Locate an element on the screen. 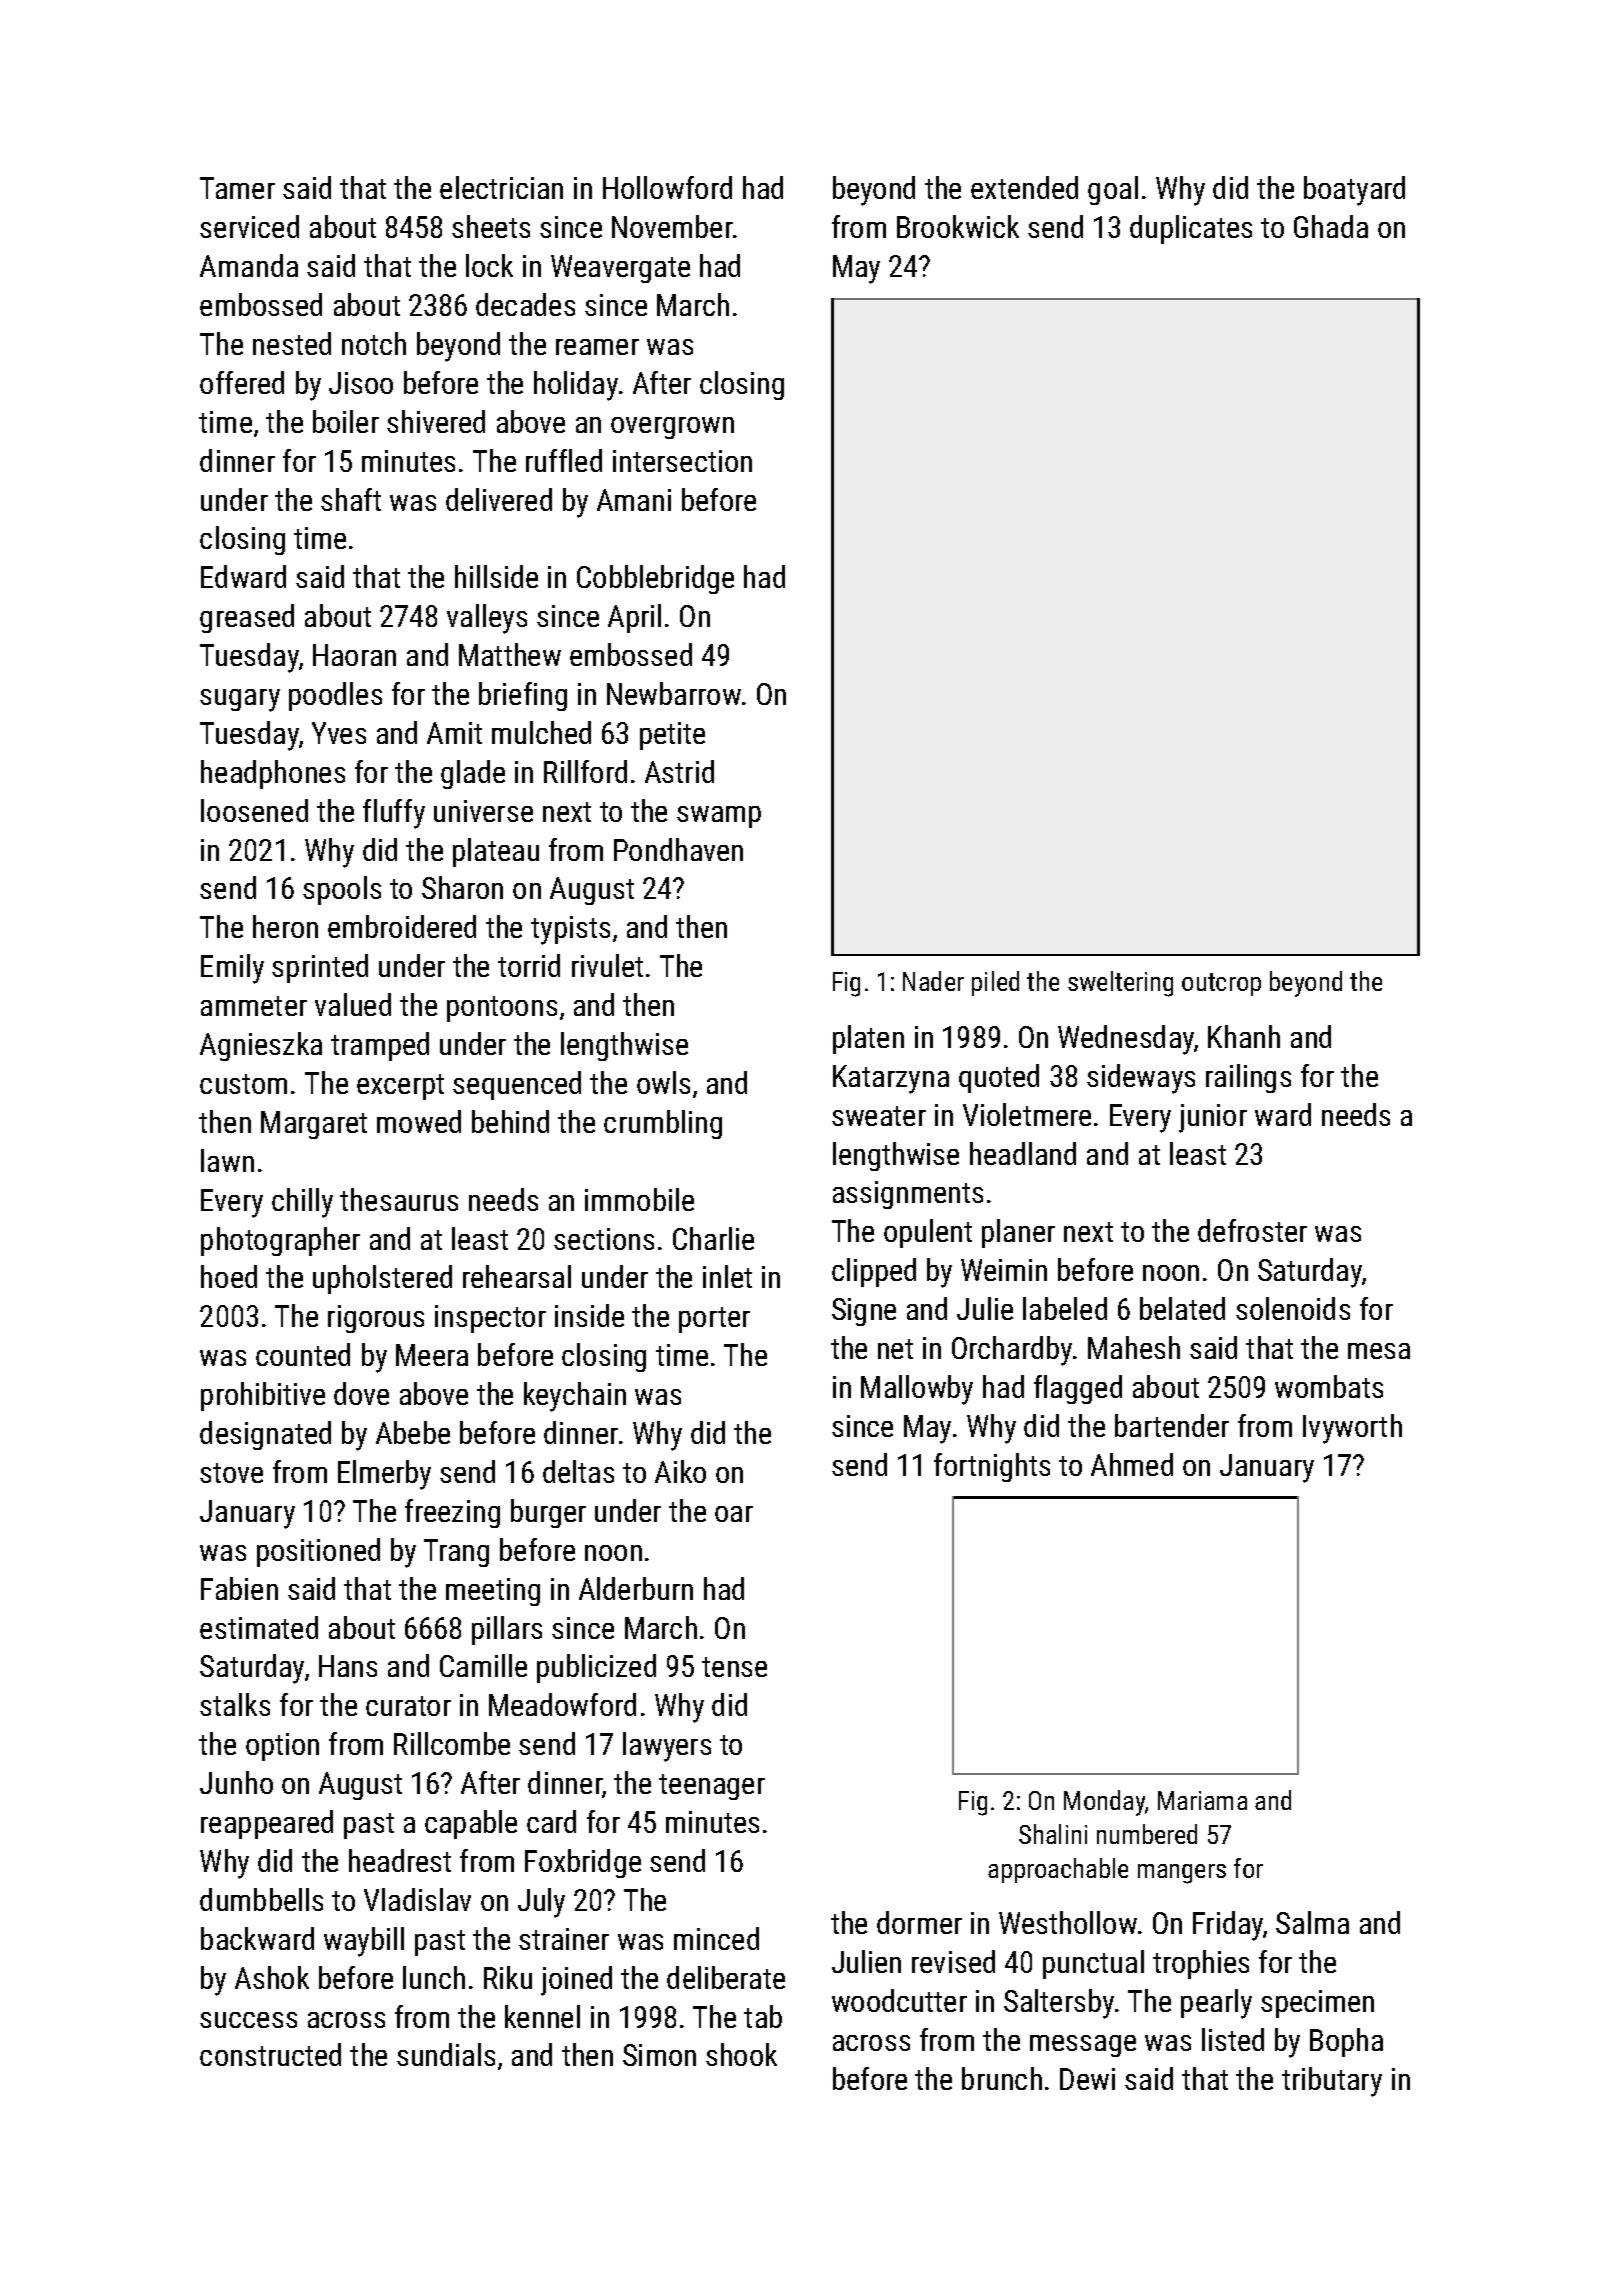  sweater is located at coordinates (879, 1116).
